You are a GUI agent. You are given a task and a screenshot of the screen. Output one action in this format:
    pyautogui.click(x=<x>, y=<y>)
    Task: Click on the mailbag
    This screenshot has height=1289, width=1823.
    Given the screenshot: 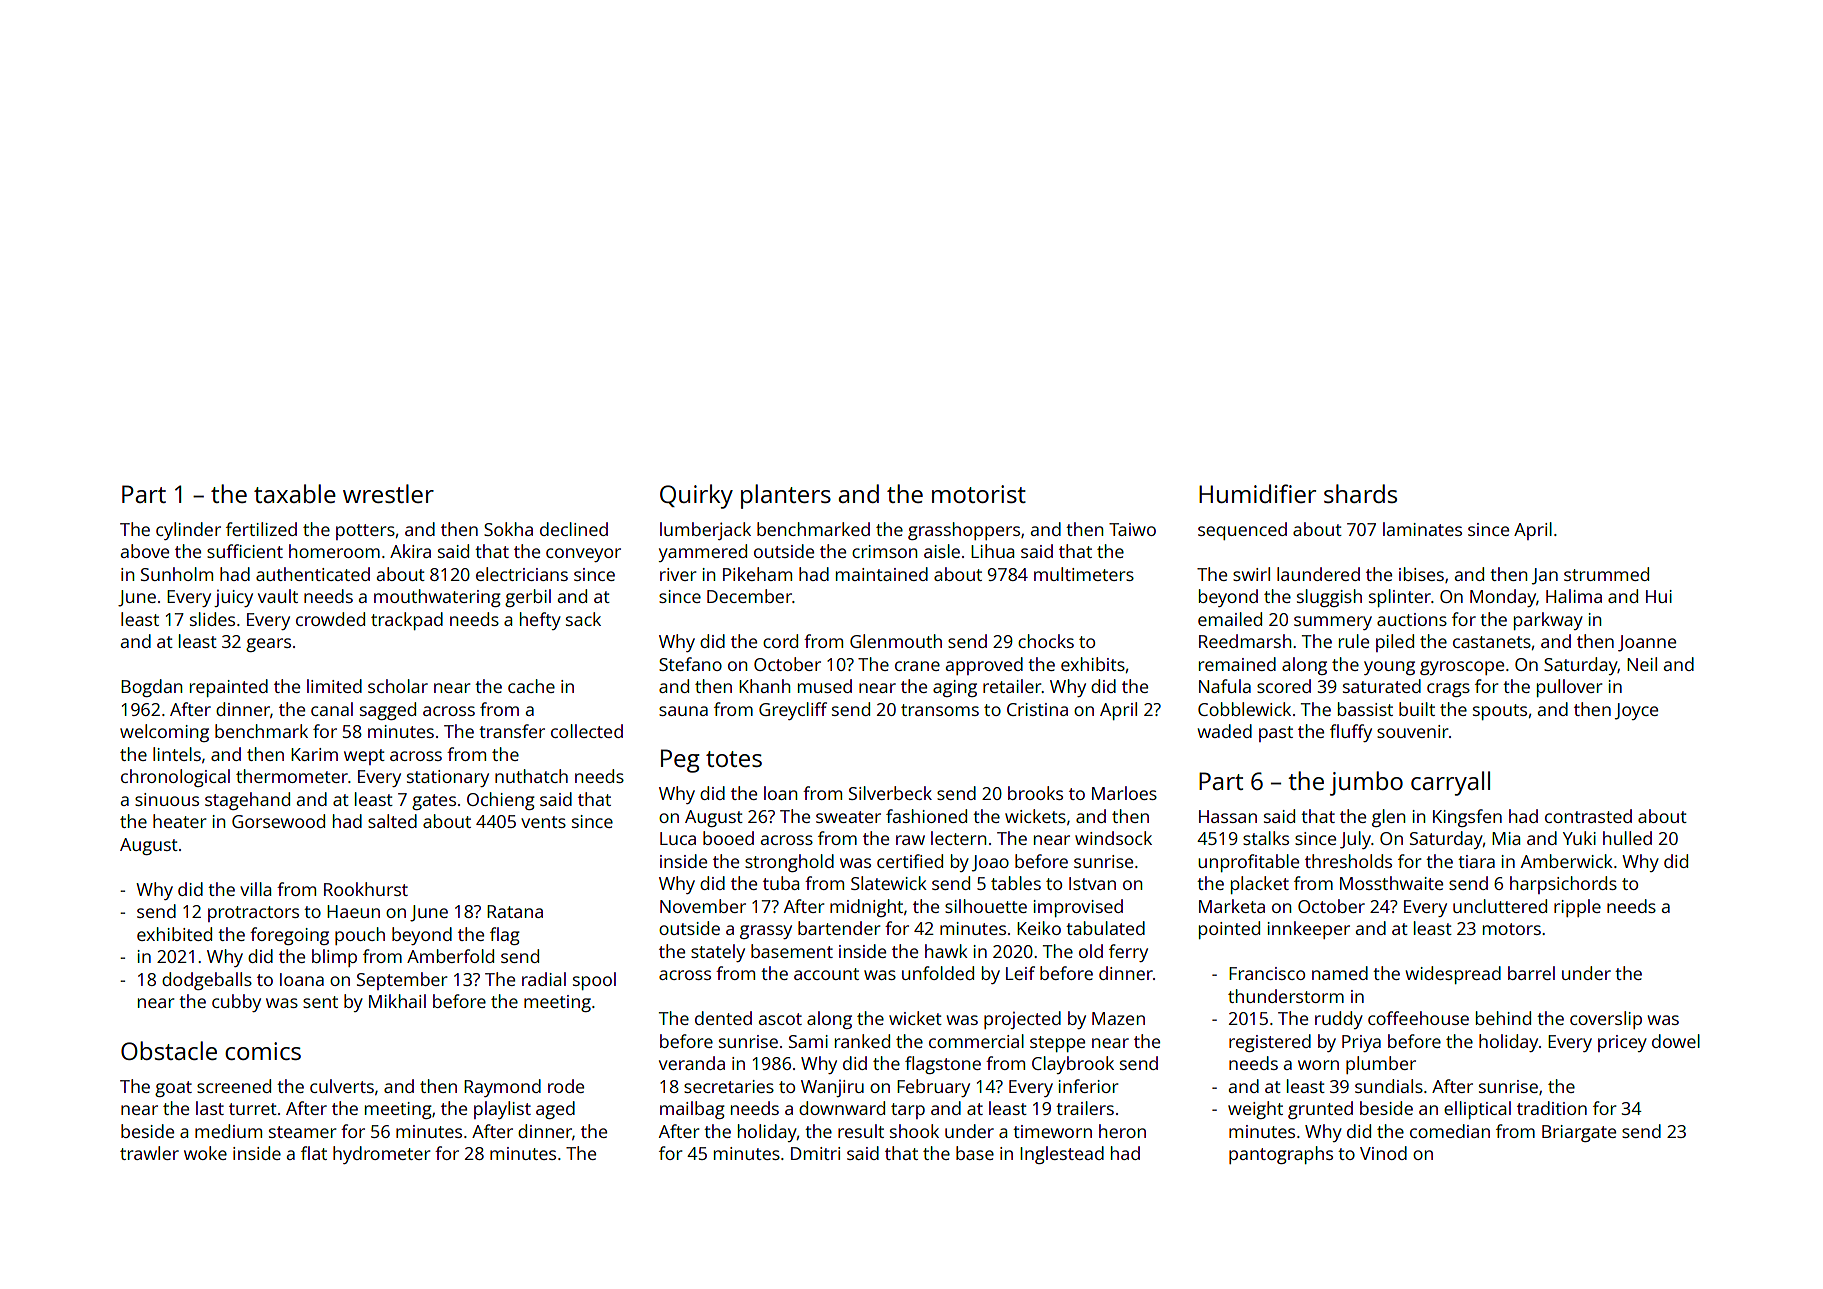 What is the action you would take?
    pyautogui.click(x=692, y=1110)
